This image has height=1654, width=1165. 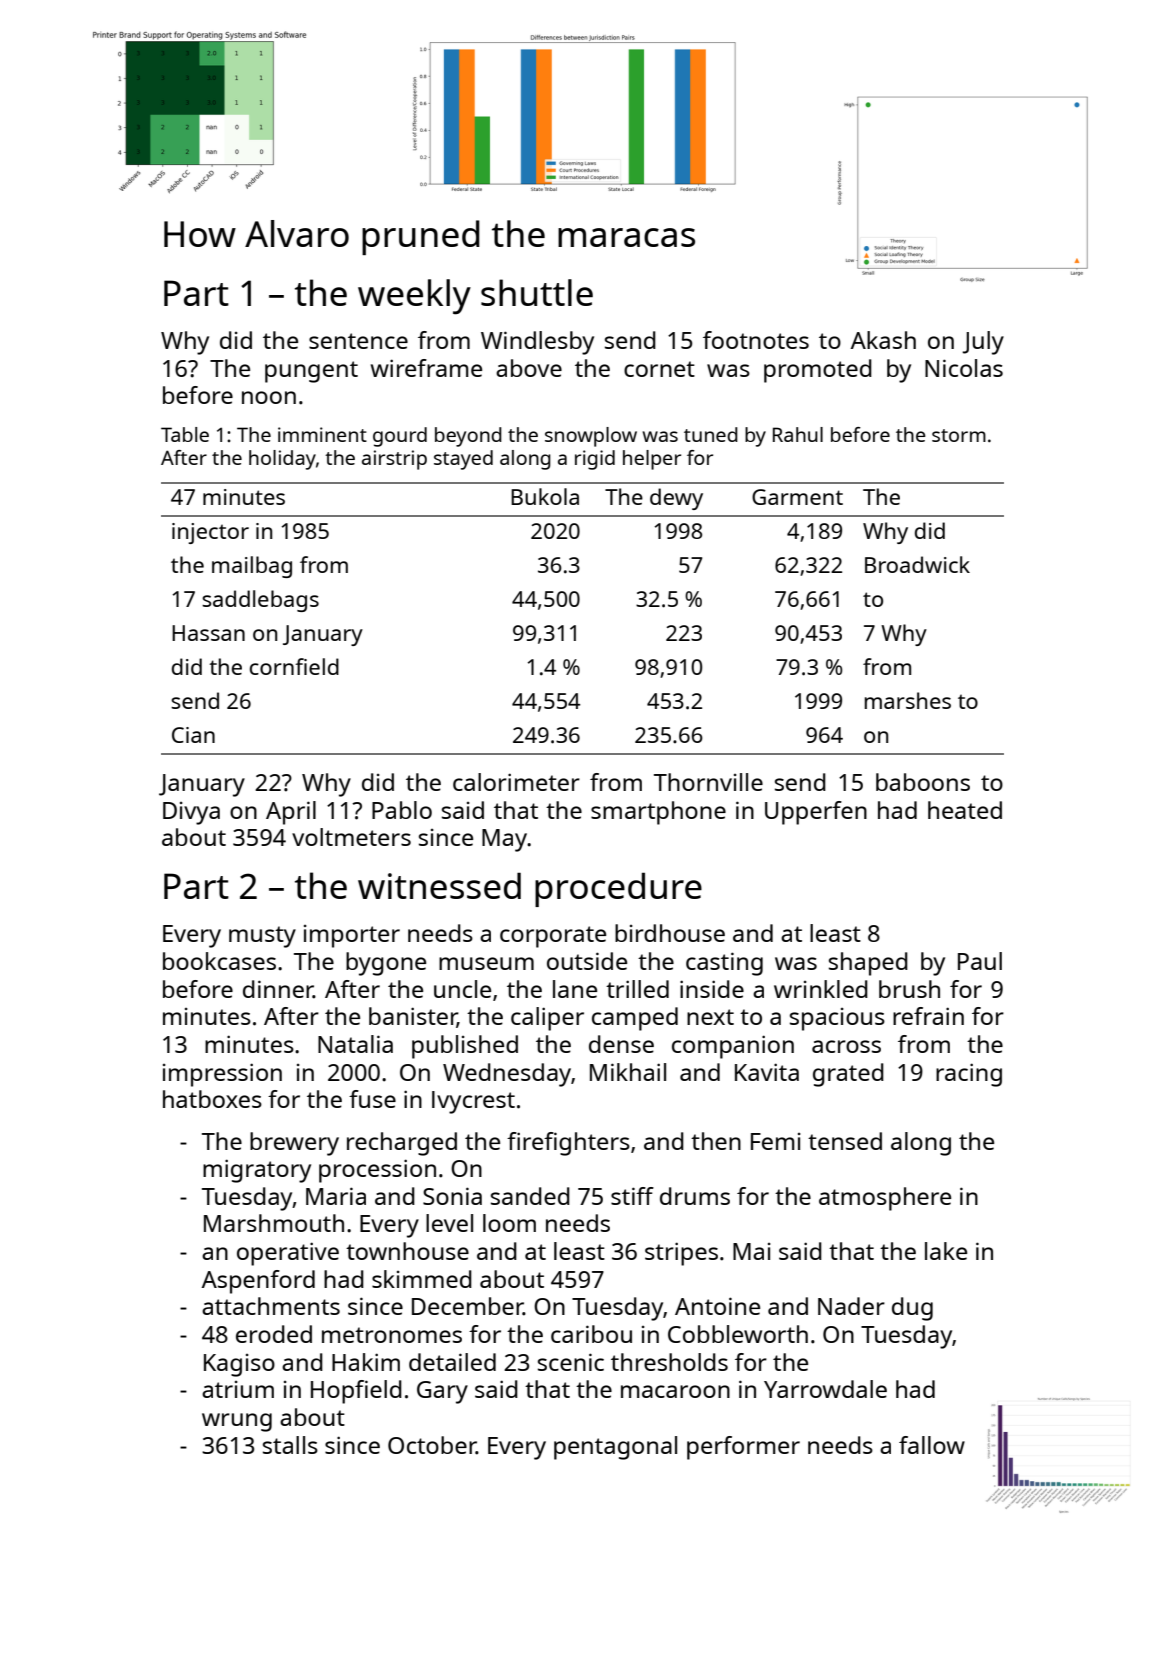 What do you see at coordinates (767, 1072) in the image?
I see `Kavita` at bounding box center [767, 1072].
